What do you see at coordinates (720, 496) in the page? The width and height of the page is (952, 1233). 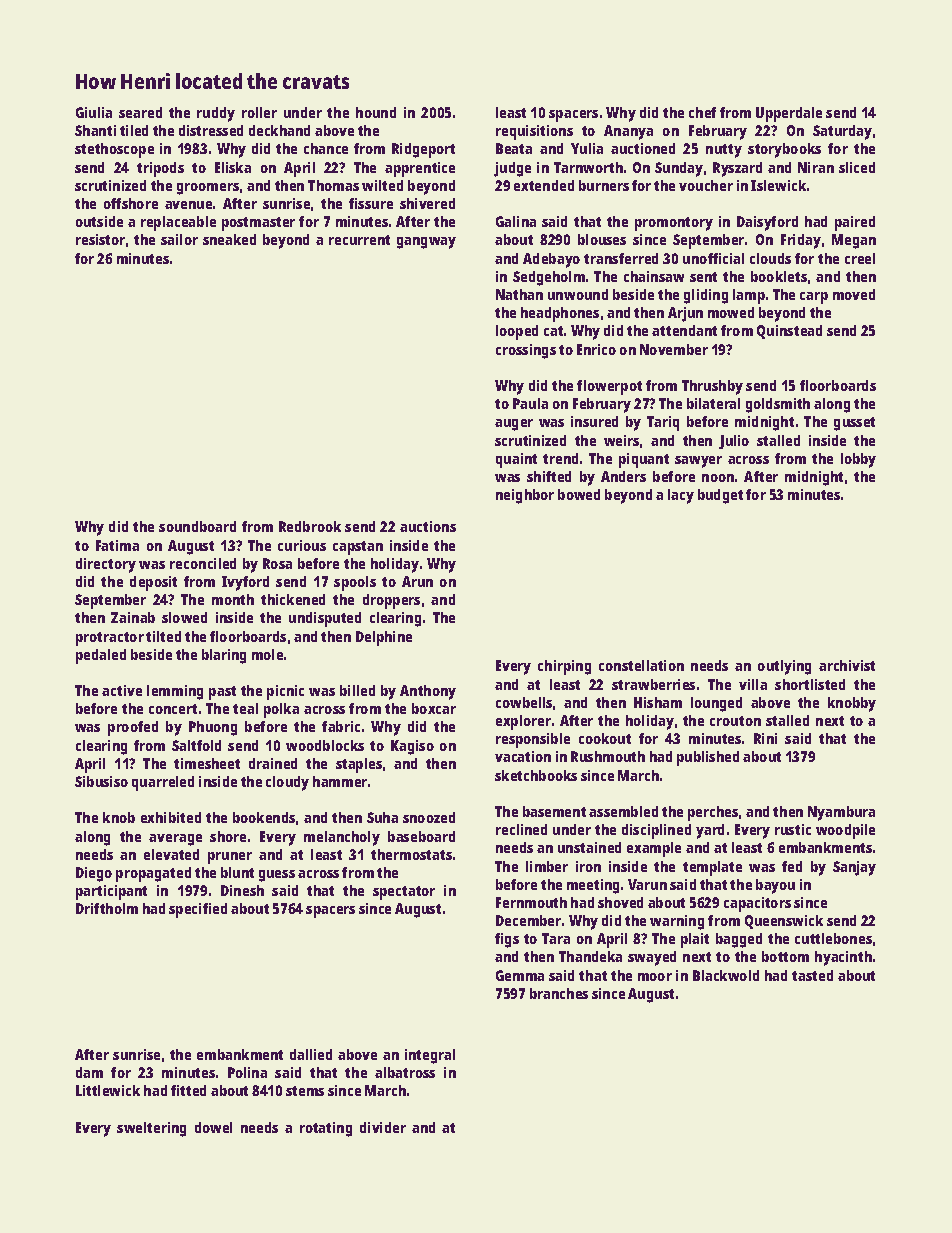 I see `budget` at bounding box center [720, 496].
